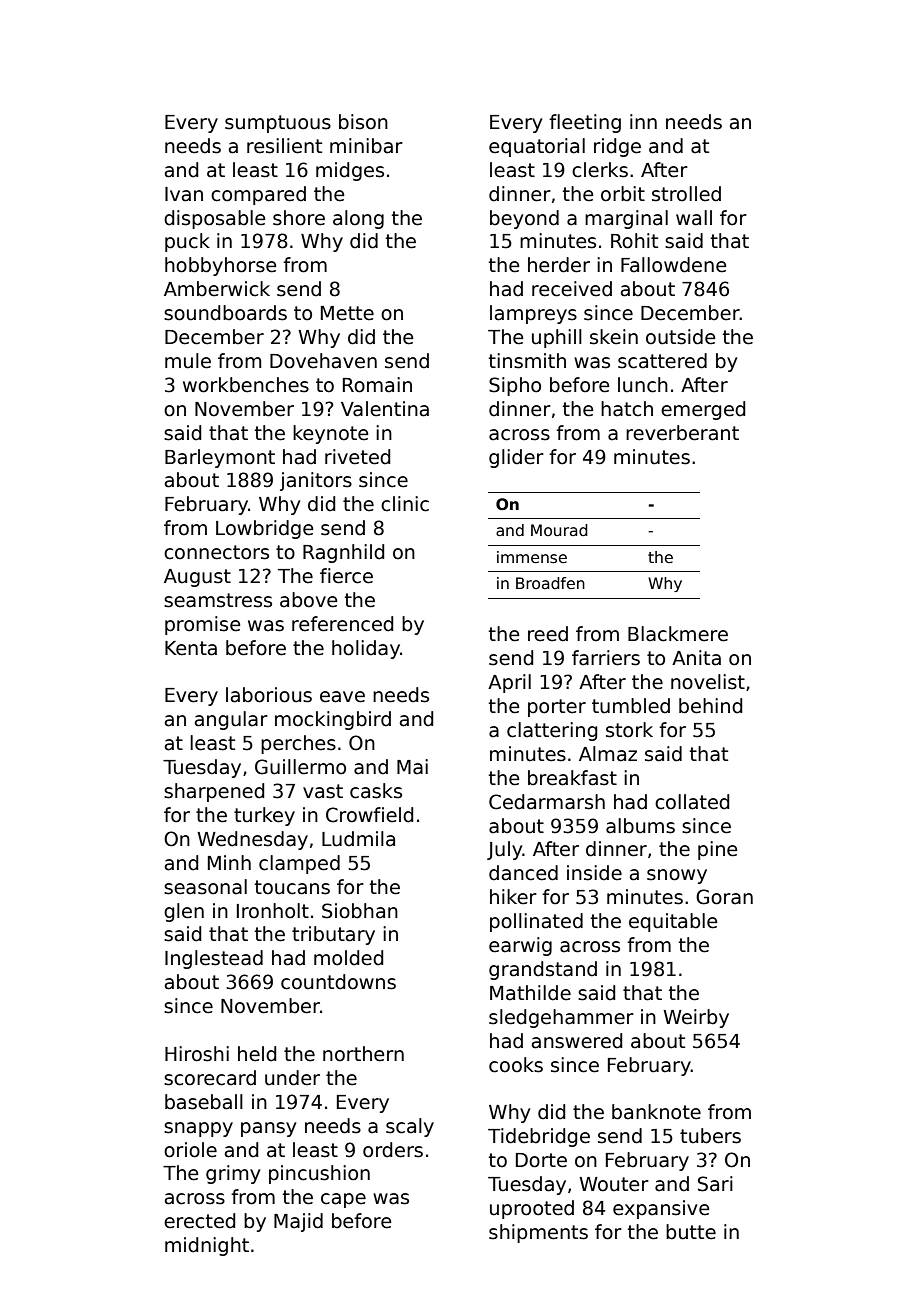 The height and width of the document is (1311, 924). What do you see at coordinates (184, 194) in the document?
I see `Ivan` at bounding box center [184, 194].
